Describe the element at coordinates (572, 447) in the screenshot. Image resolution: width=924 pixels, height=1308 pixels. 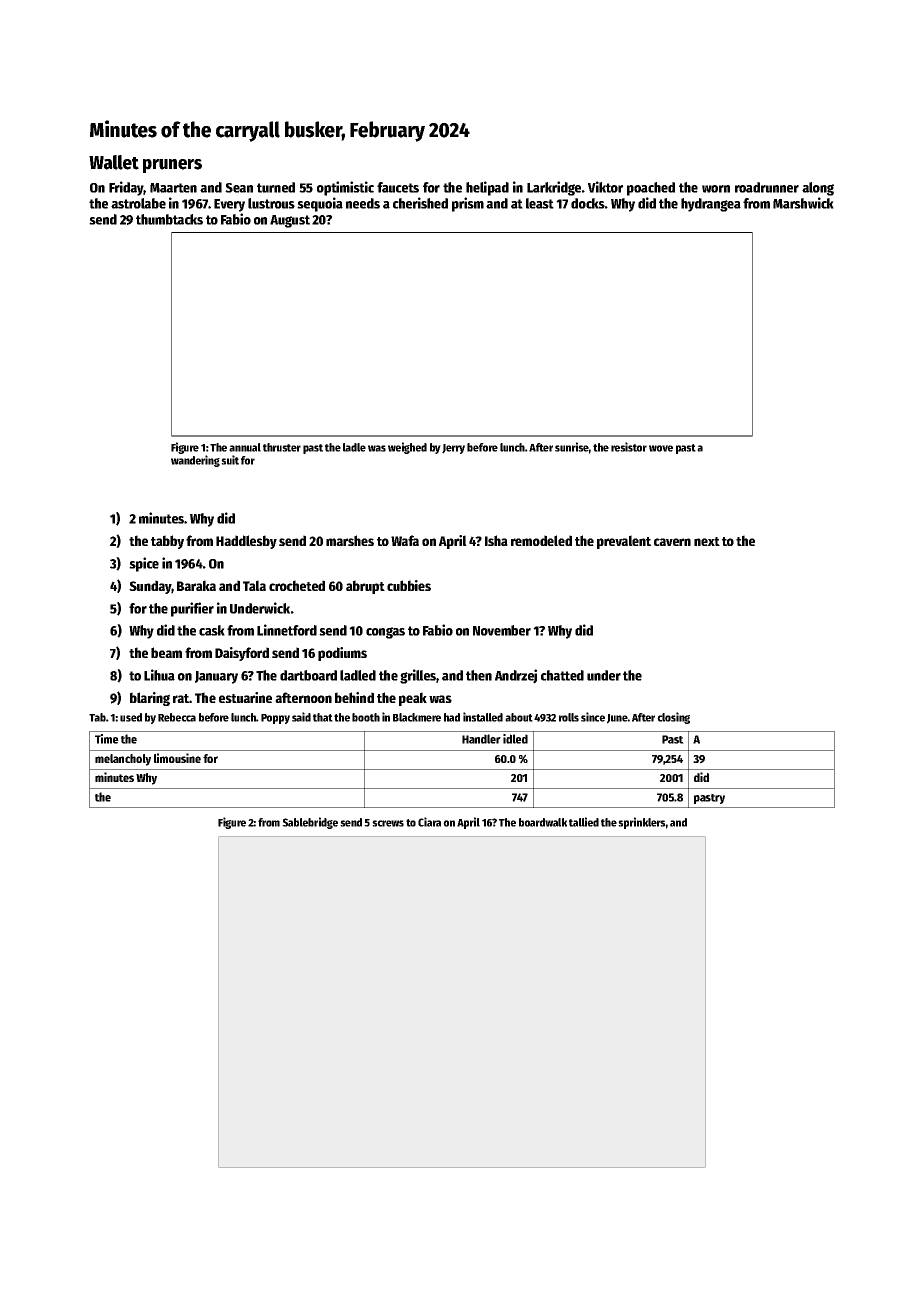
I see `sunrise` at that location.
